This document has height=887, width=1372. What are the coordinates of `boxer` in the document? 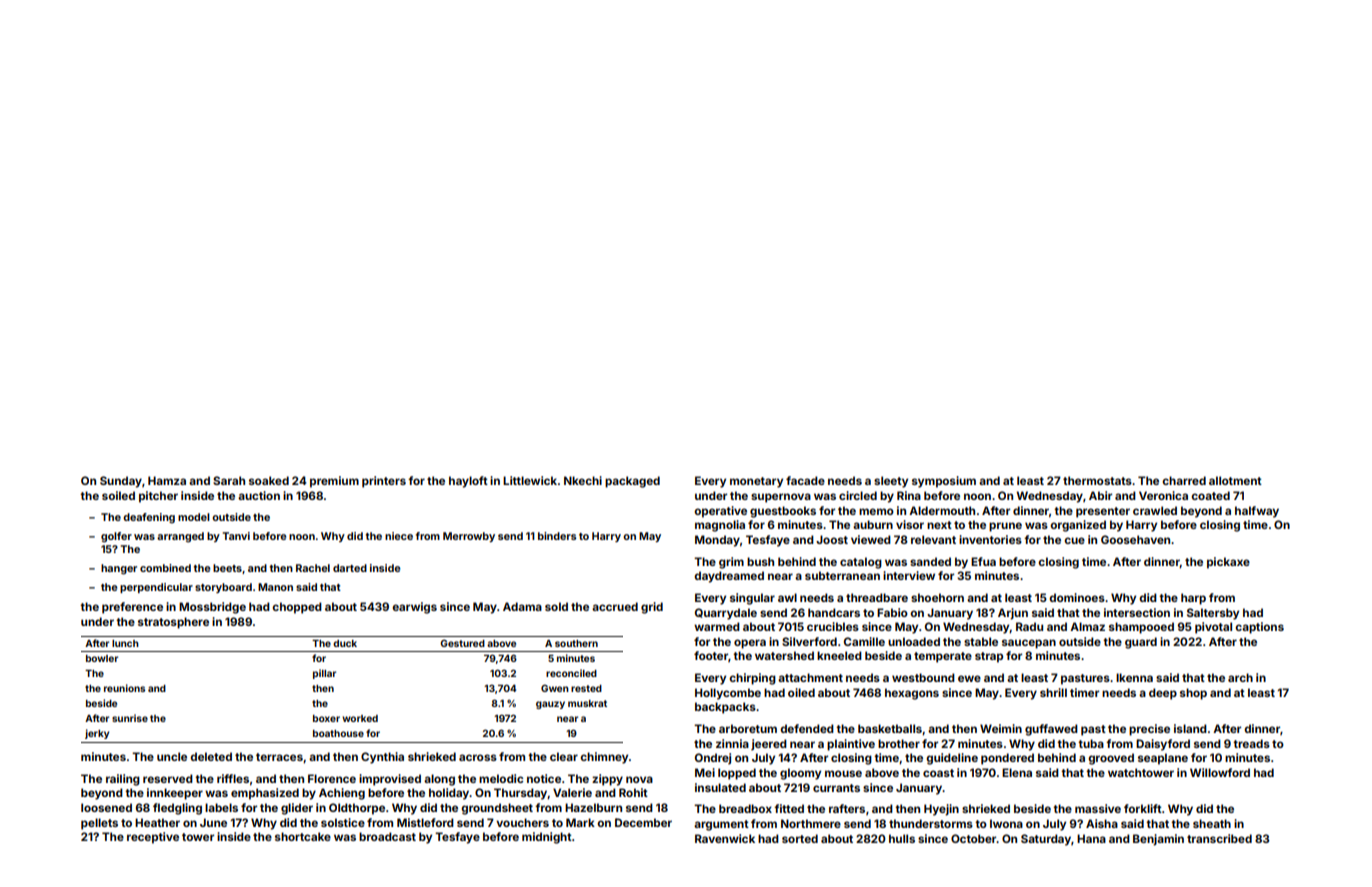 It's located at (326, 718).
